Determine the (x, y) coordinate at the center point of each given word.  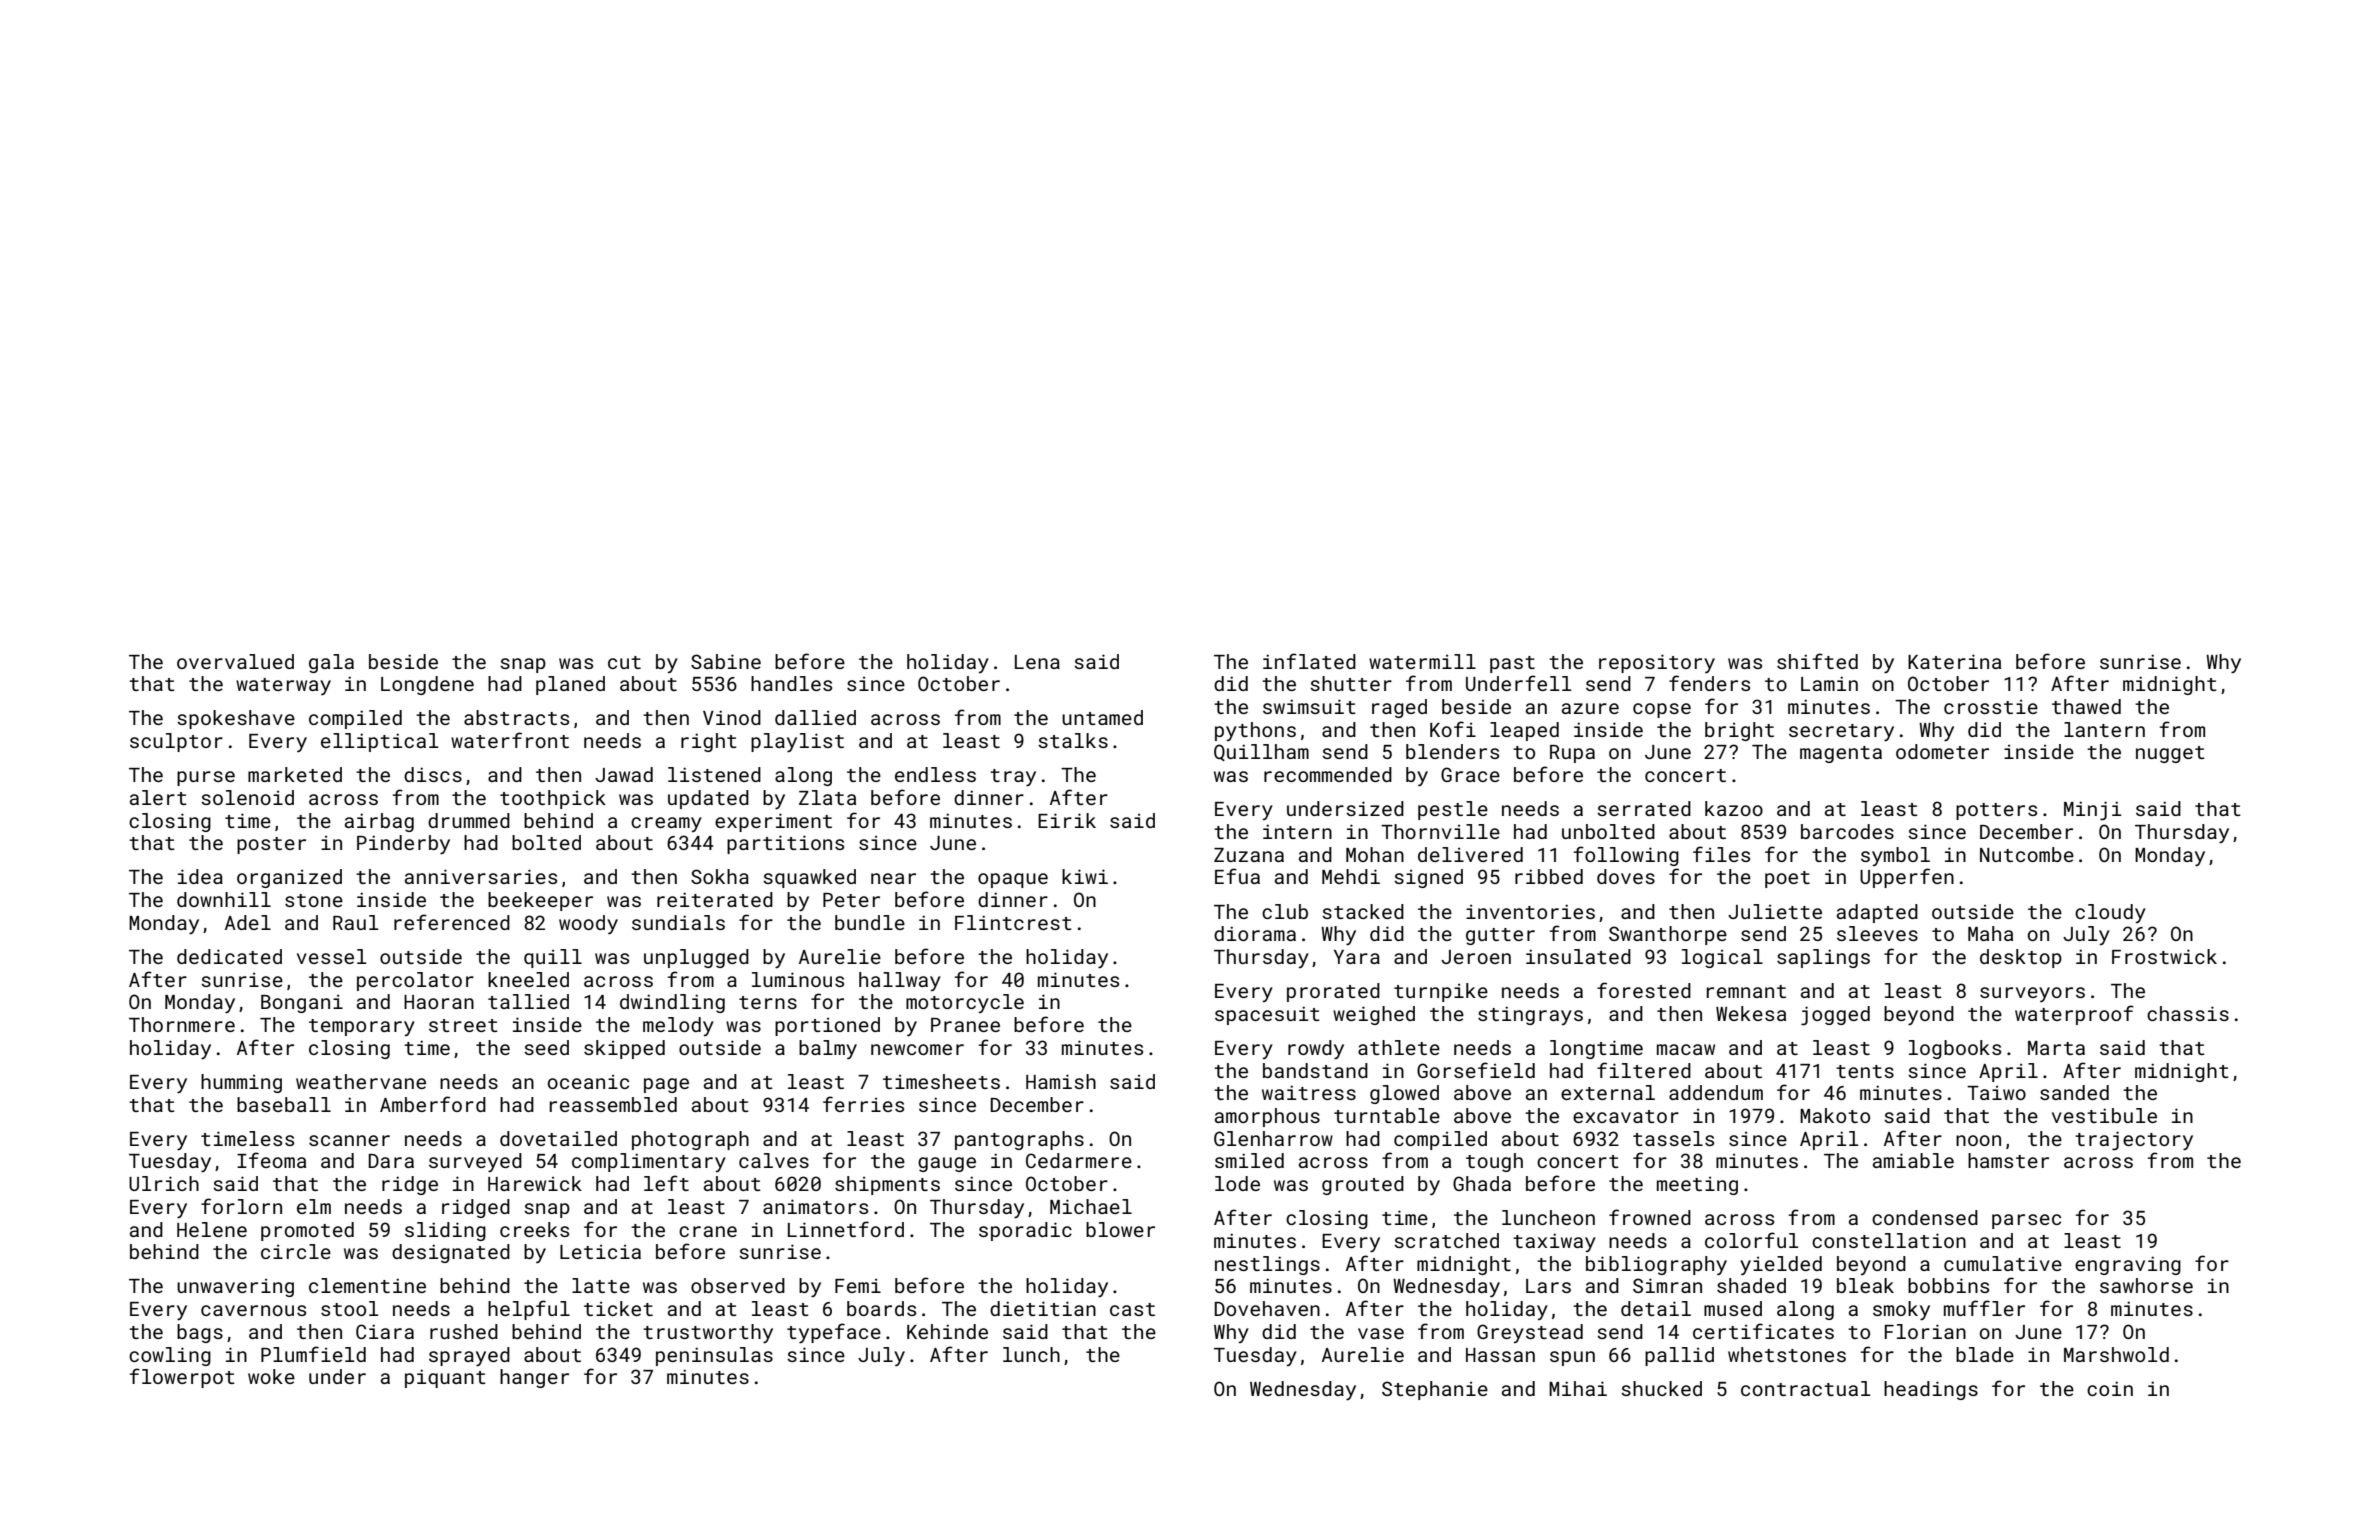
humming (241, 1083)
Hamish (1061, 1081)
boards (881, 1308)
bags (200, 1333)
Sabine (726, 661)
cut (624, 662)
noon (1978, 1140)
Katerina (1954, 661)
